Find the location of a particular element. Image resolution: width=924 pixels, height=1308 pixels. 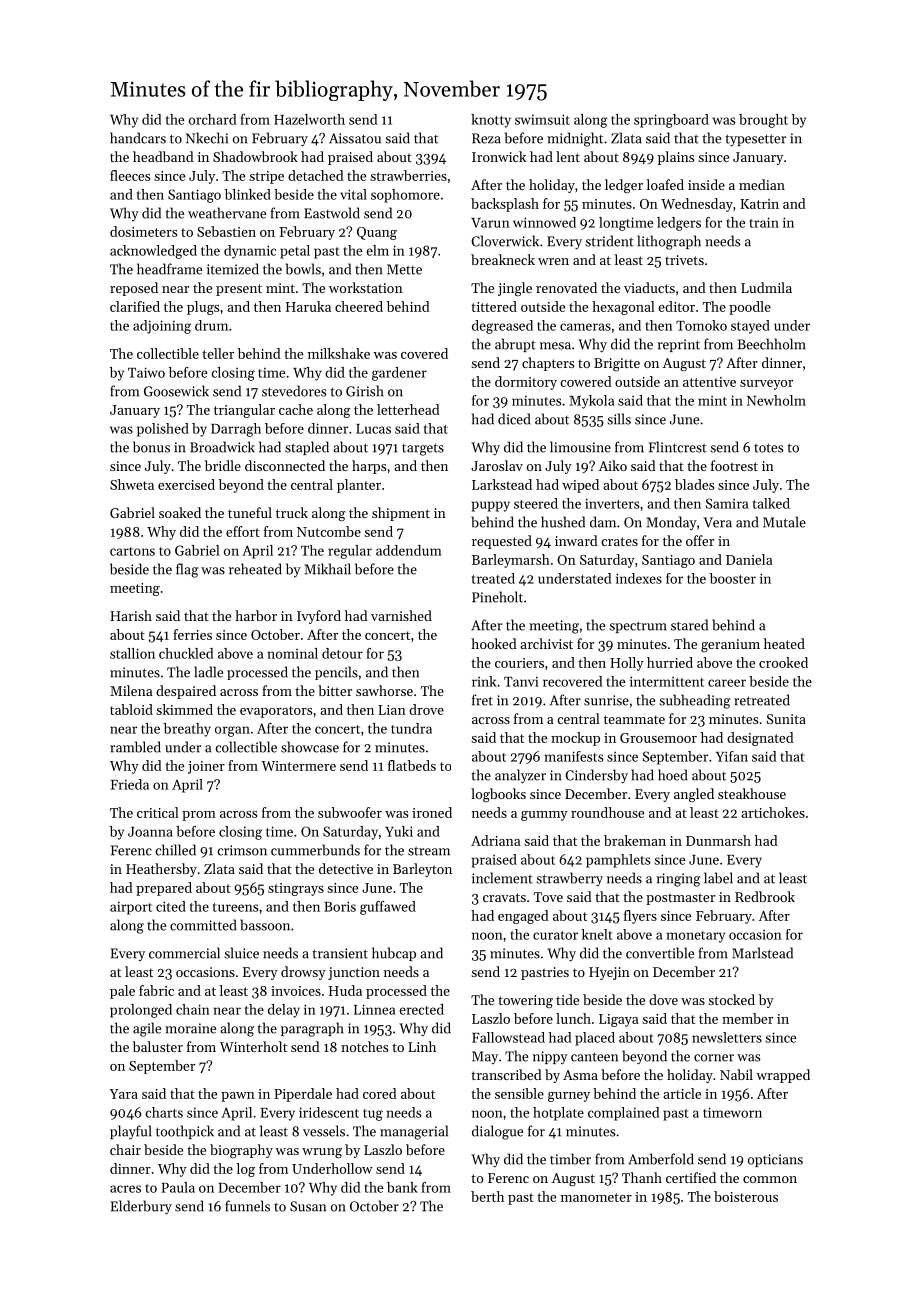

tittered is located at coordinates (494, 306).
